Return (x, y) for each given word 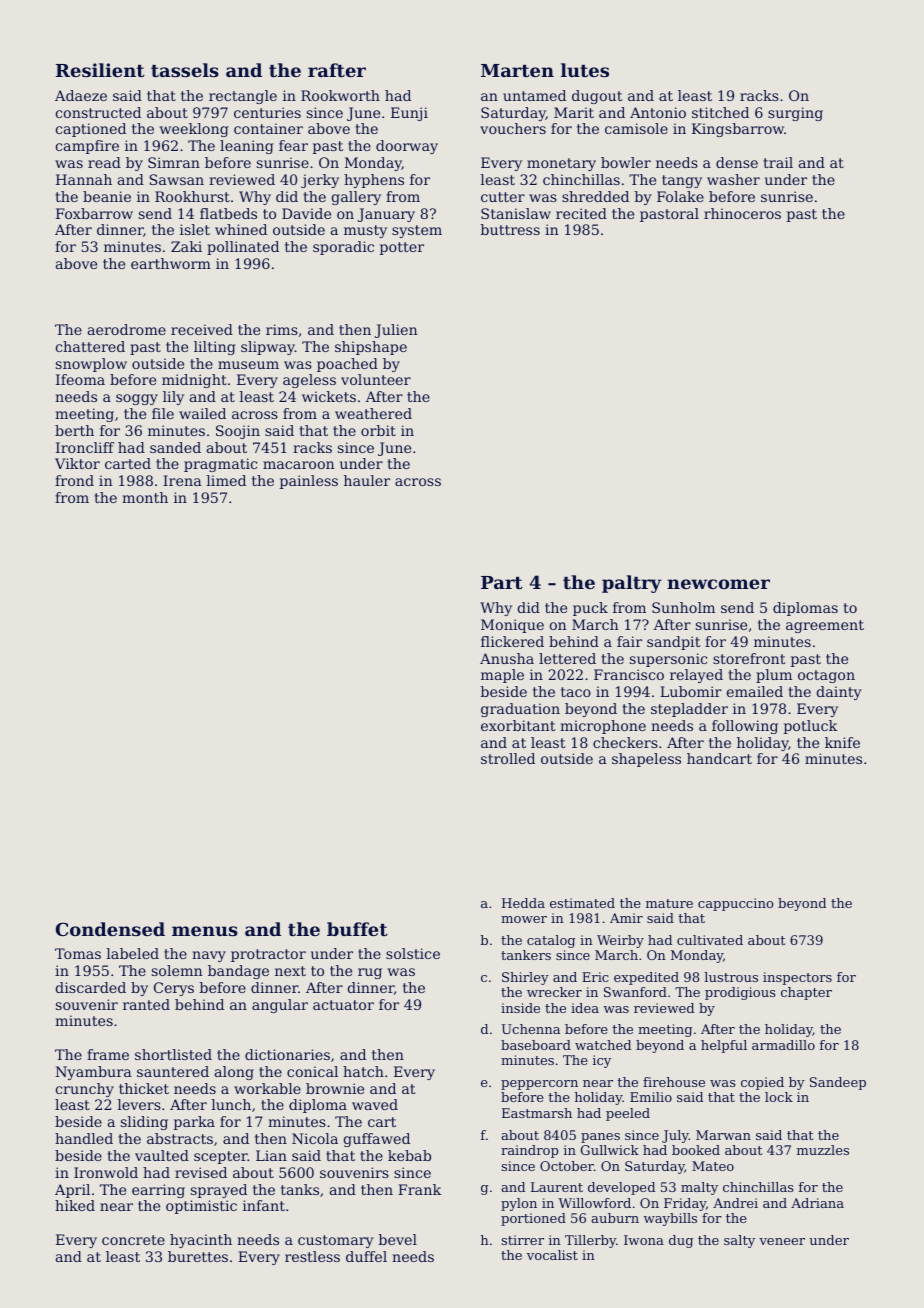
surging (795, 114)
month (145, 497)
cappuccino (735, 904)
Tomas (78, 953)
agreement (825, 626)
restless (312, 1256)
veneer (782, 1241)
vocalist (552, 1255)
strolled (508, 758)
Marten (517, 70)
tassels (185, 70)
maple (502, 676)
